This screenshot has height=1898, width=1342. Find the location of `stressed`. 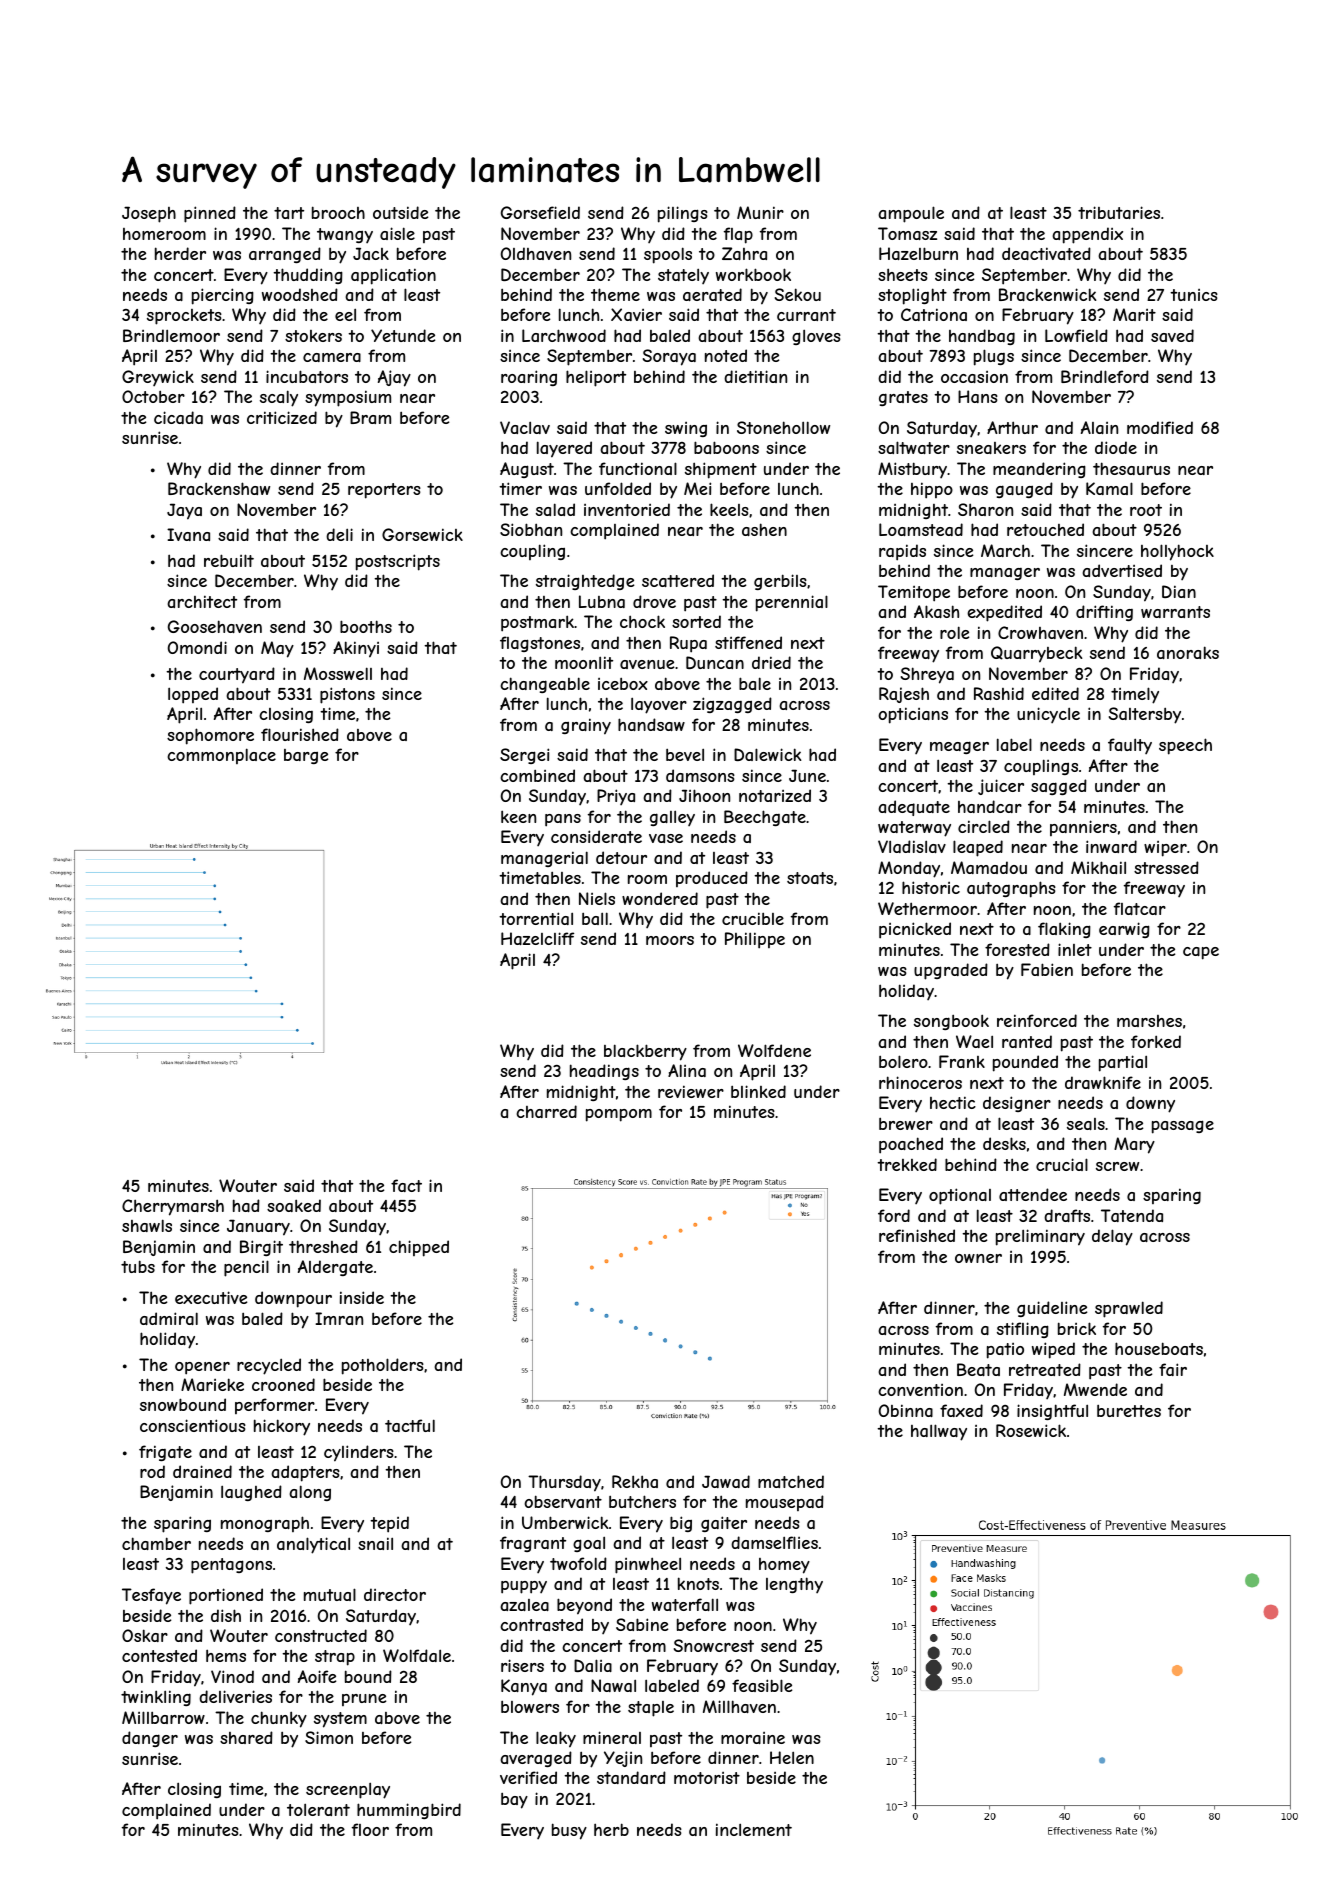

stressed is located at coordinates (1166, 867).
